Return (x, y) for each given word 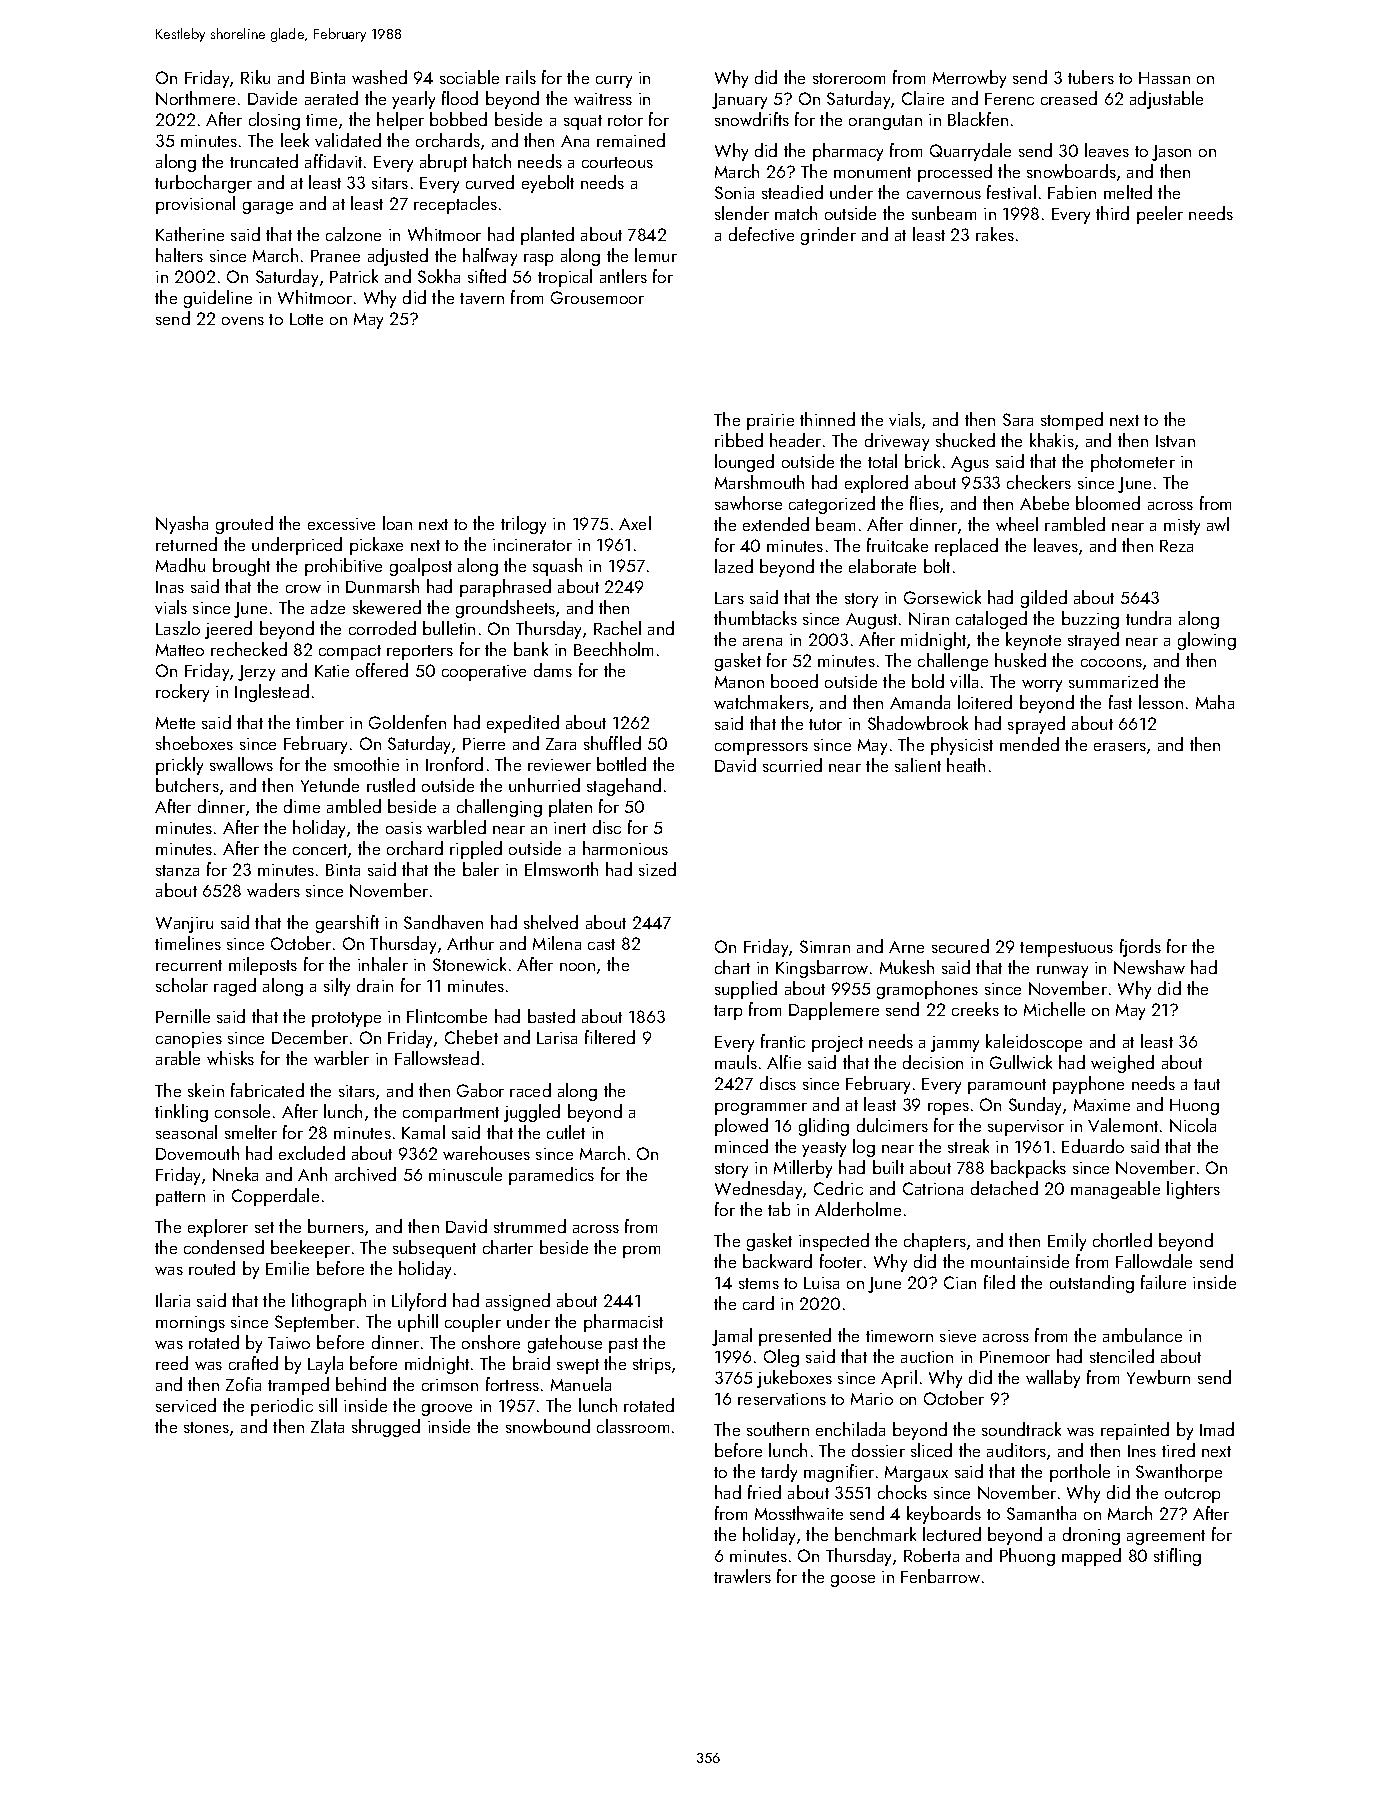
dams (553, 670)
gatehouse (565, 1344)
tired (1178, 1450)
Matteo (180, 650)
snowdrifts (752, 119)
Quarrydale (970, 152)
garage (268, 208)
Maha (1215, 702)
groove (447, 1410)
